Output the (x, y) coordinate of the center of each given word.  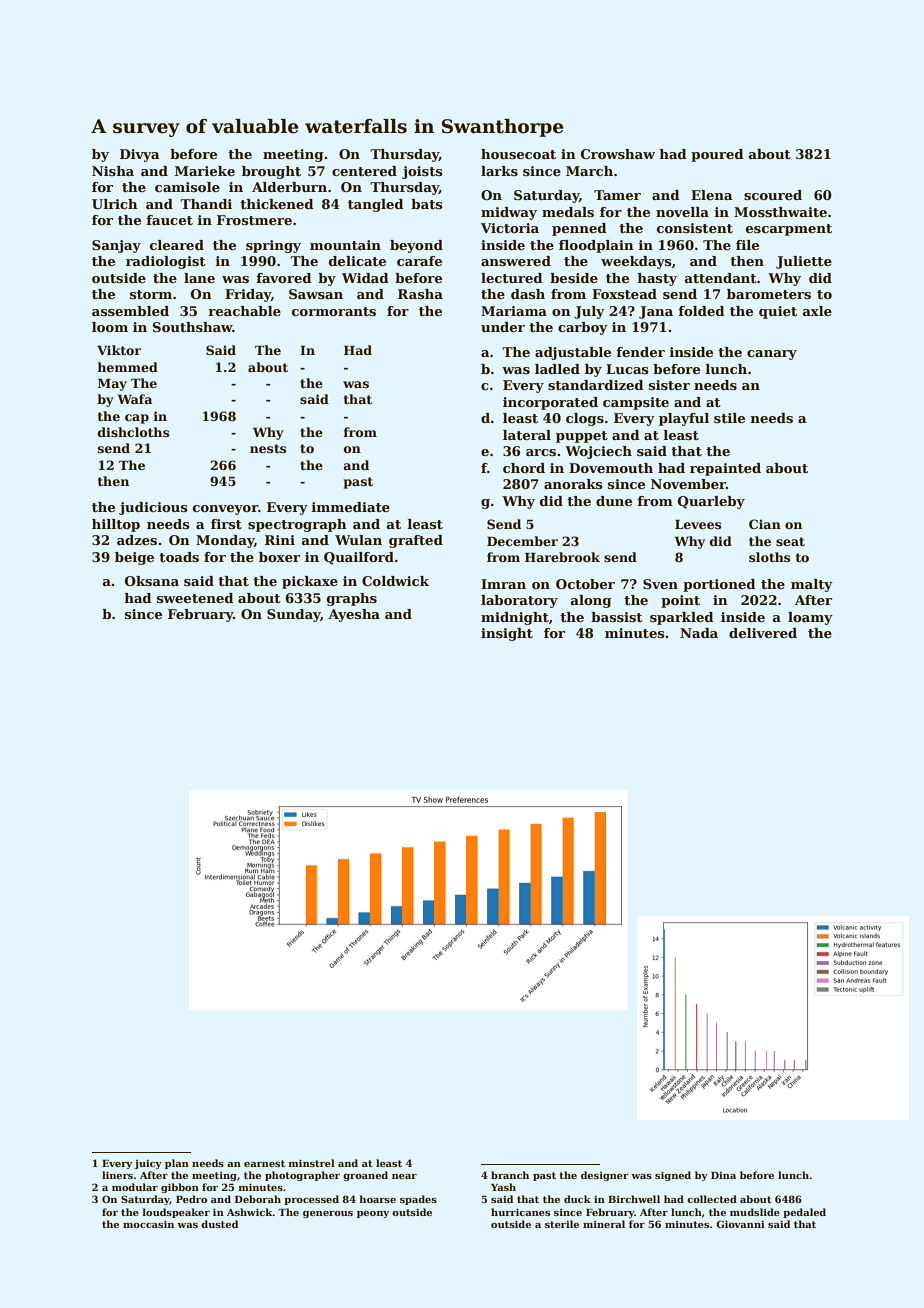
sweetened (195, 598)
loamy (810, 618)
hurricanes (520, 1212)
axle (817, 311)
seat (790, 541)
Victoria (510, 228)
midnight (515, 618)
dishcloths (133, 432)
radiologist (166, 262)
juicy (148, 1164)
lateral (527, 435)
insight (507, 634)
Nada (699, 633)
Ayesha (354, 615)
